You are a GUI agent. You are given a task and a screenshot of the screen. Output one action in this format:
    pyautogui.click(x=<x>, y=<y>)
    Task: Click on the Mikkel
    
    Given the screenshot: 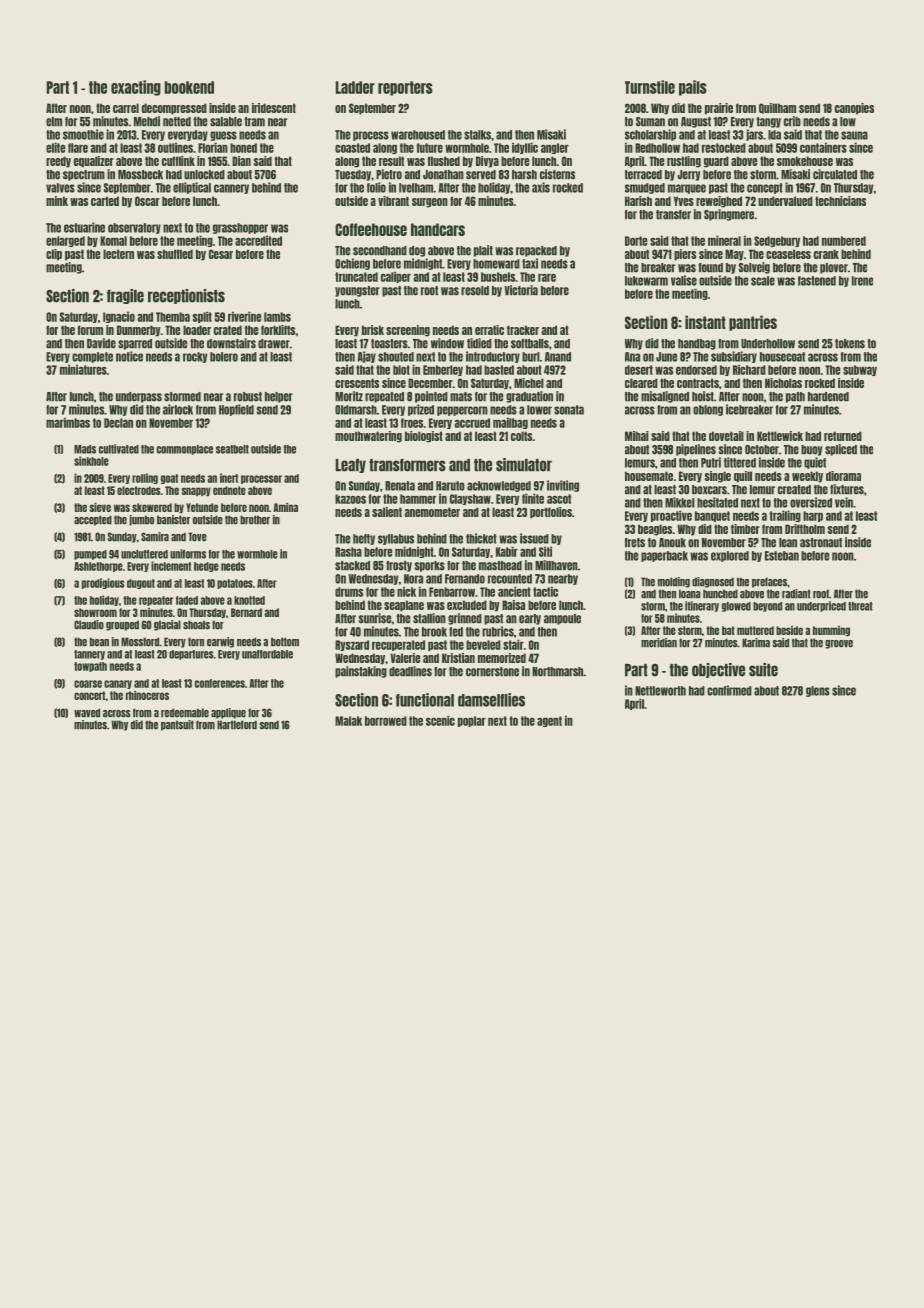 What is the action you would take?
    pyautogui.click(x=680, y=502)
